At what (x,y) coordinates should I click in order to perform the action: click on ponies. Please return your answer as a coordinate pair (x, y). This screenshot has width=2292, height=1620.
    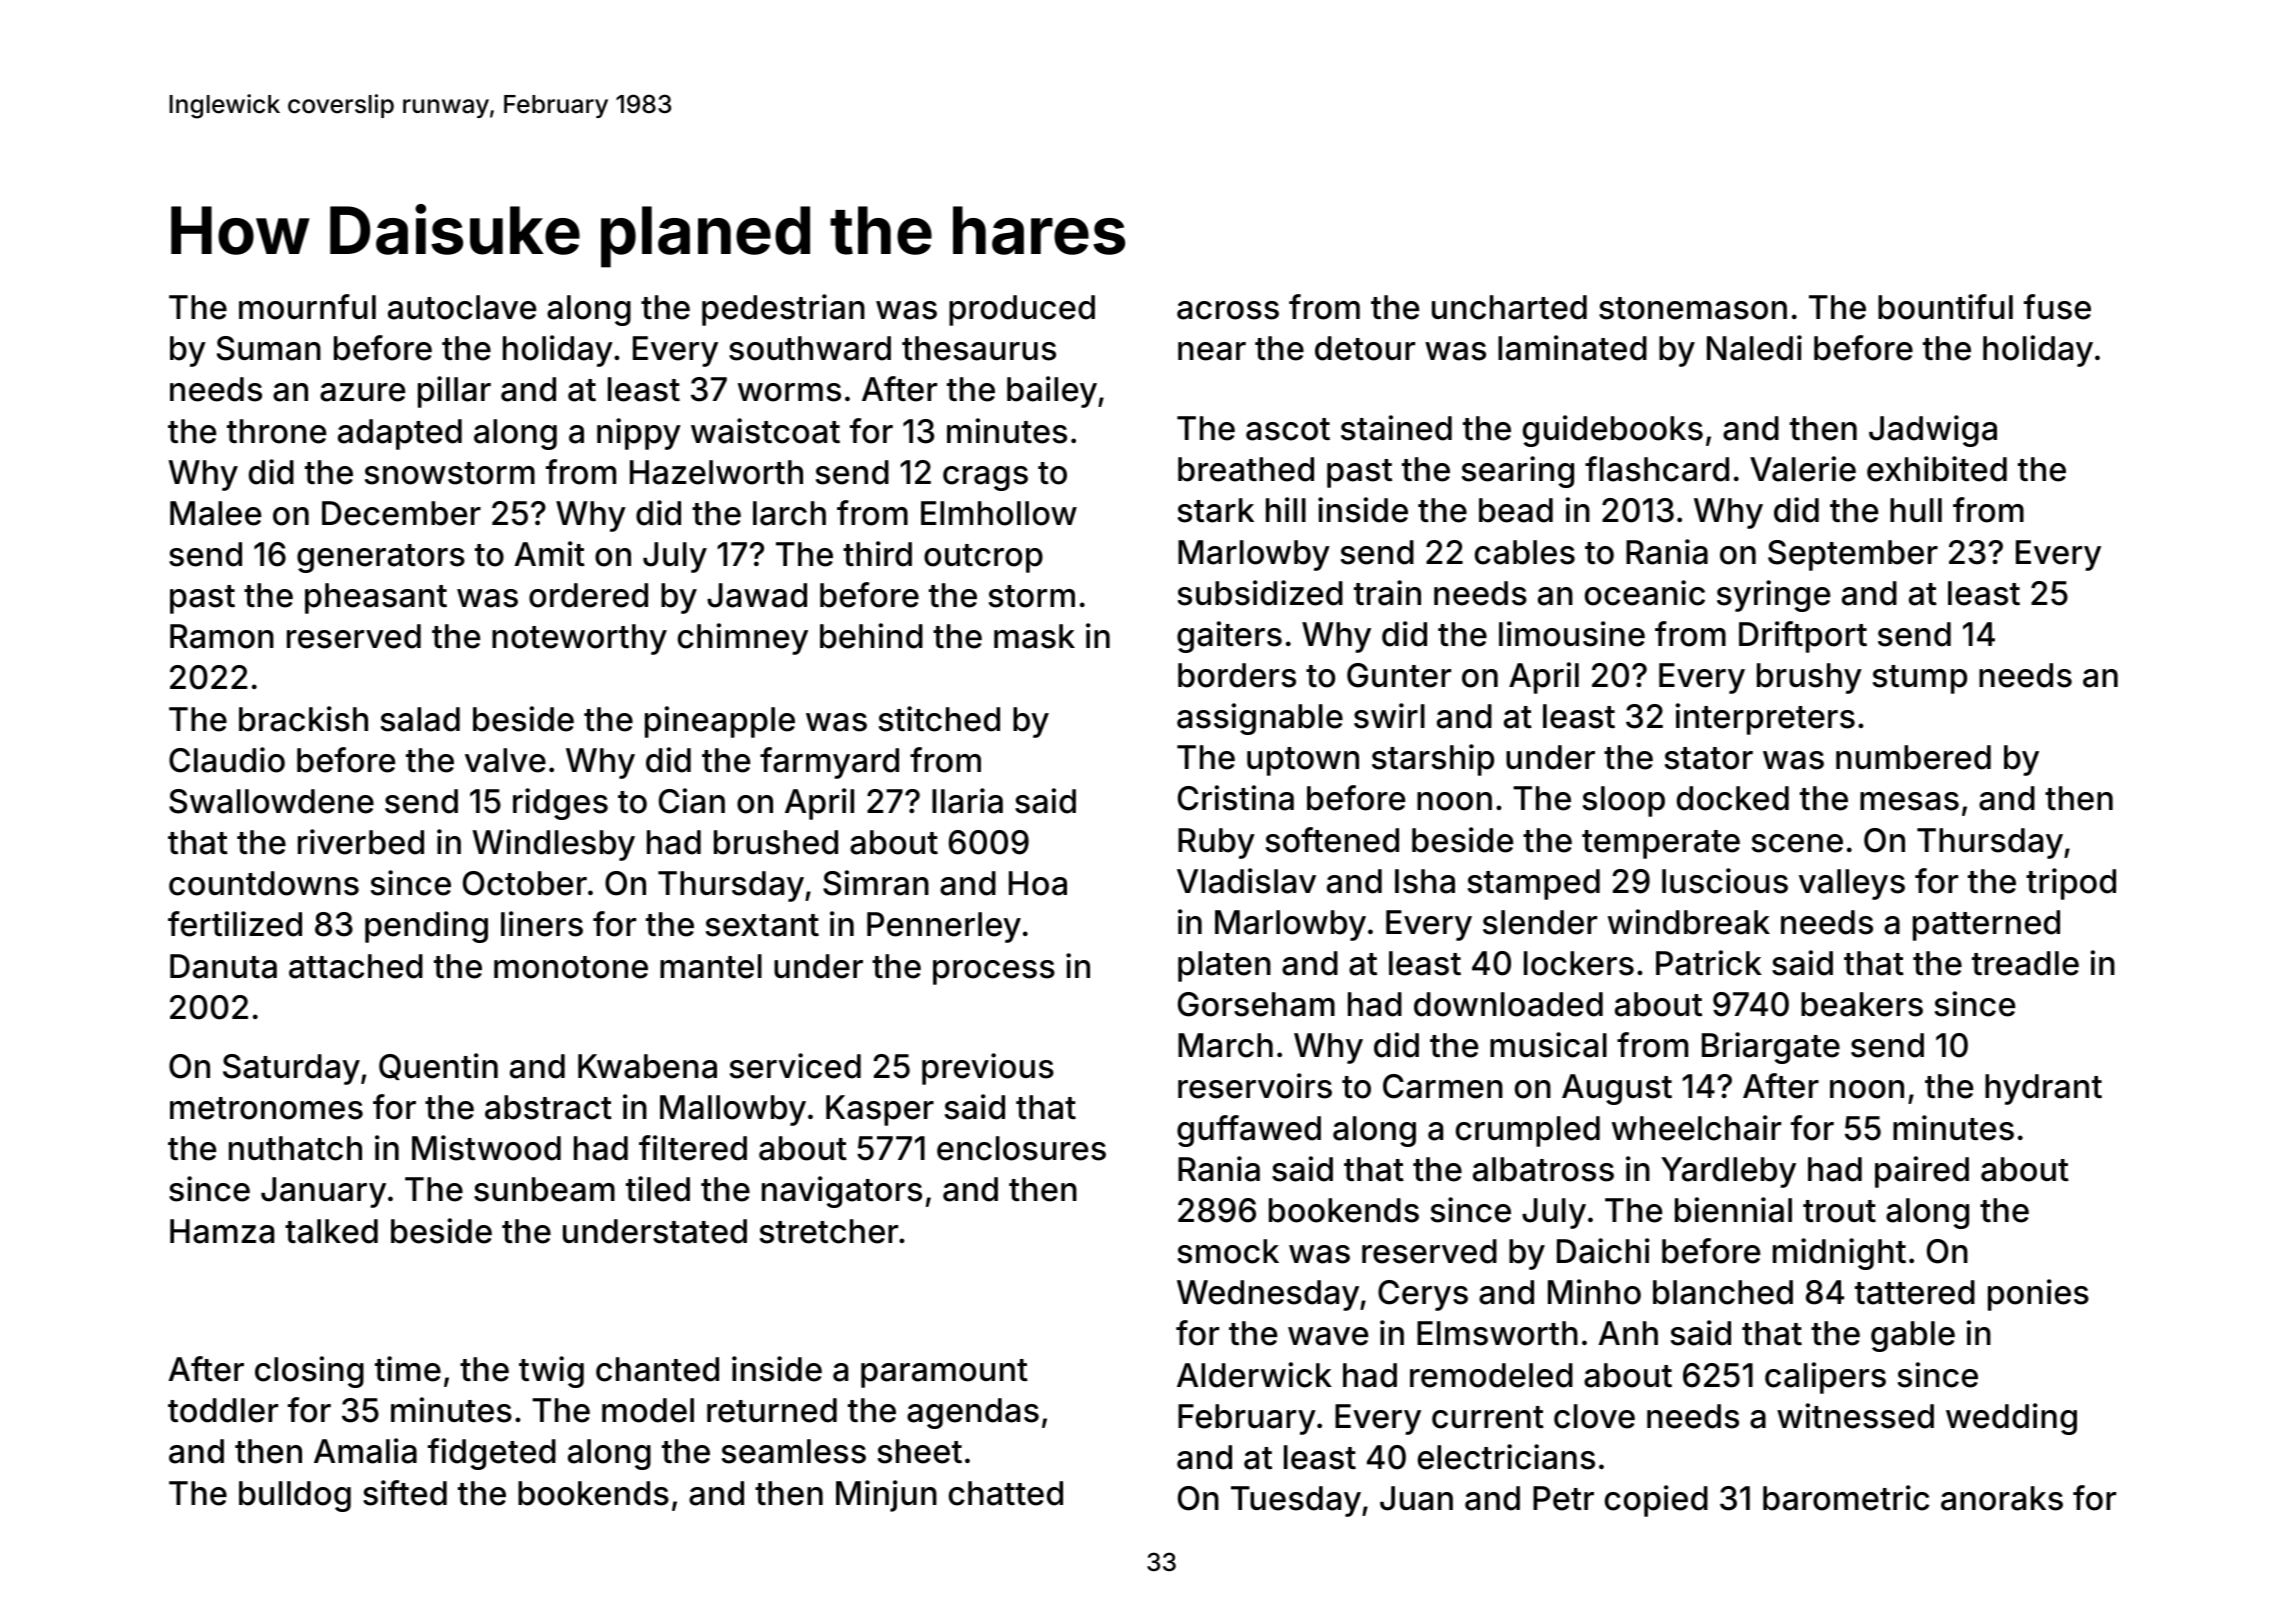
    Looking at the image, I should click on (2038, 1295).
